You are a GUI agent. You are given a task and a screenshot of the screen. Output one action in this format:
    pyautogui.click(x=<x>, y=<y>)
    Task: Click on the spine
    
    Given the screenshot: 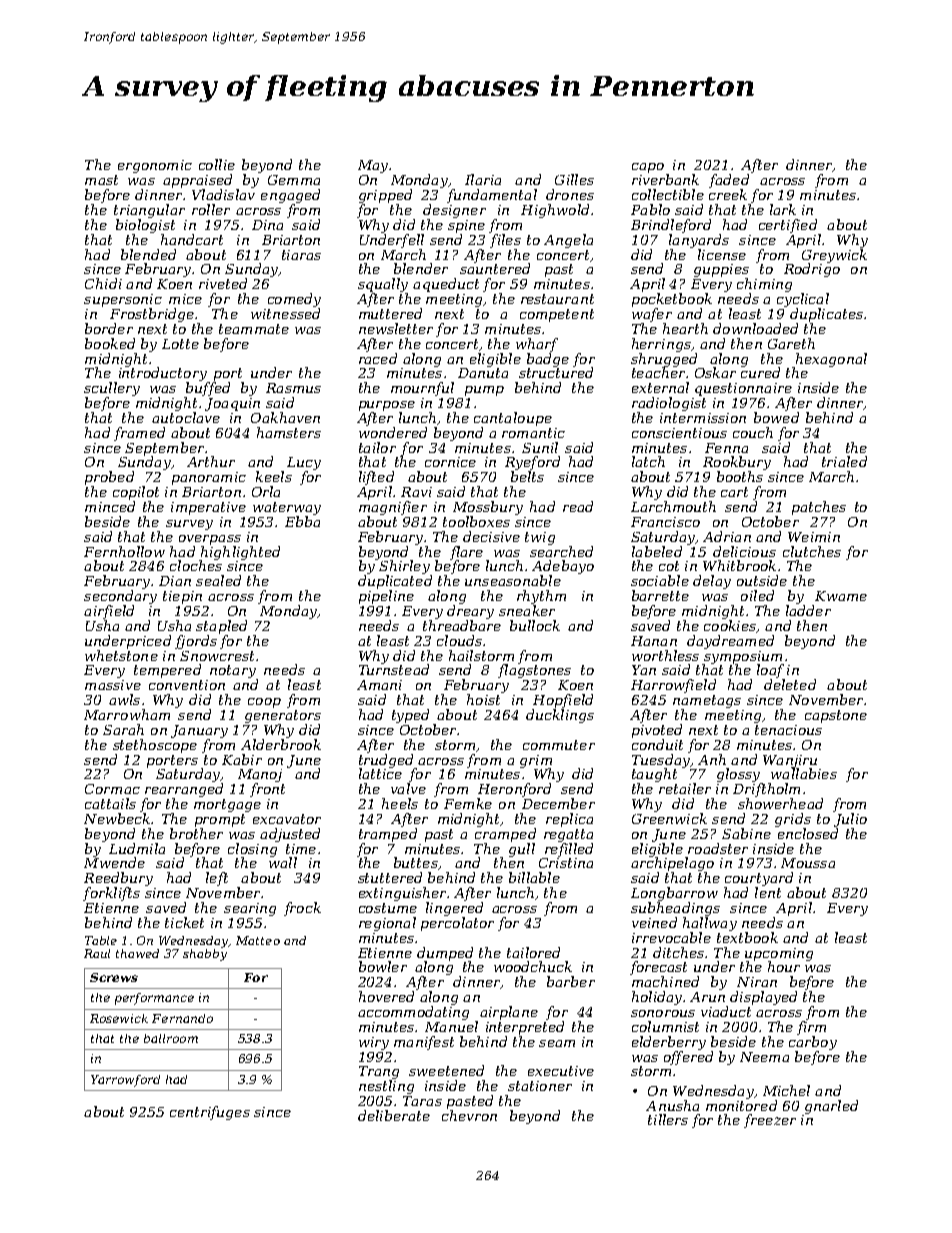 What is the action you would take?
    pyautogui.click(x=466, y=226)
